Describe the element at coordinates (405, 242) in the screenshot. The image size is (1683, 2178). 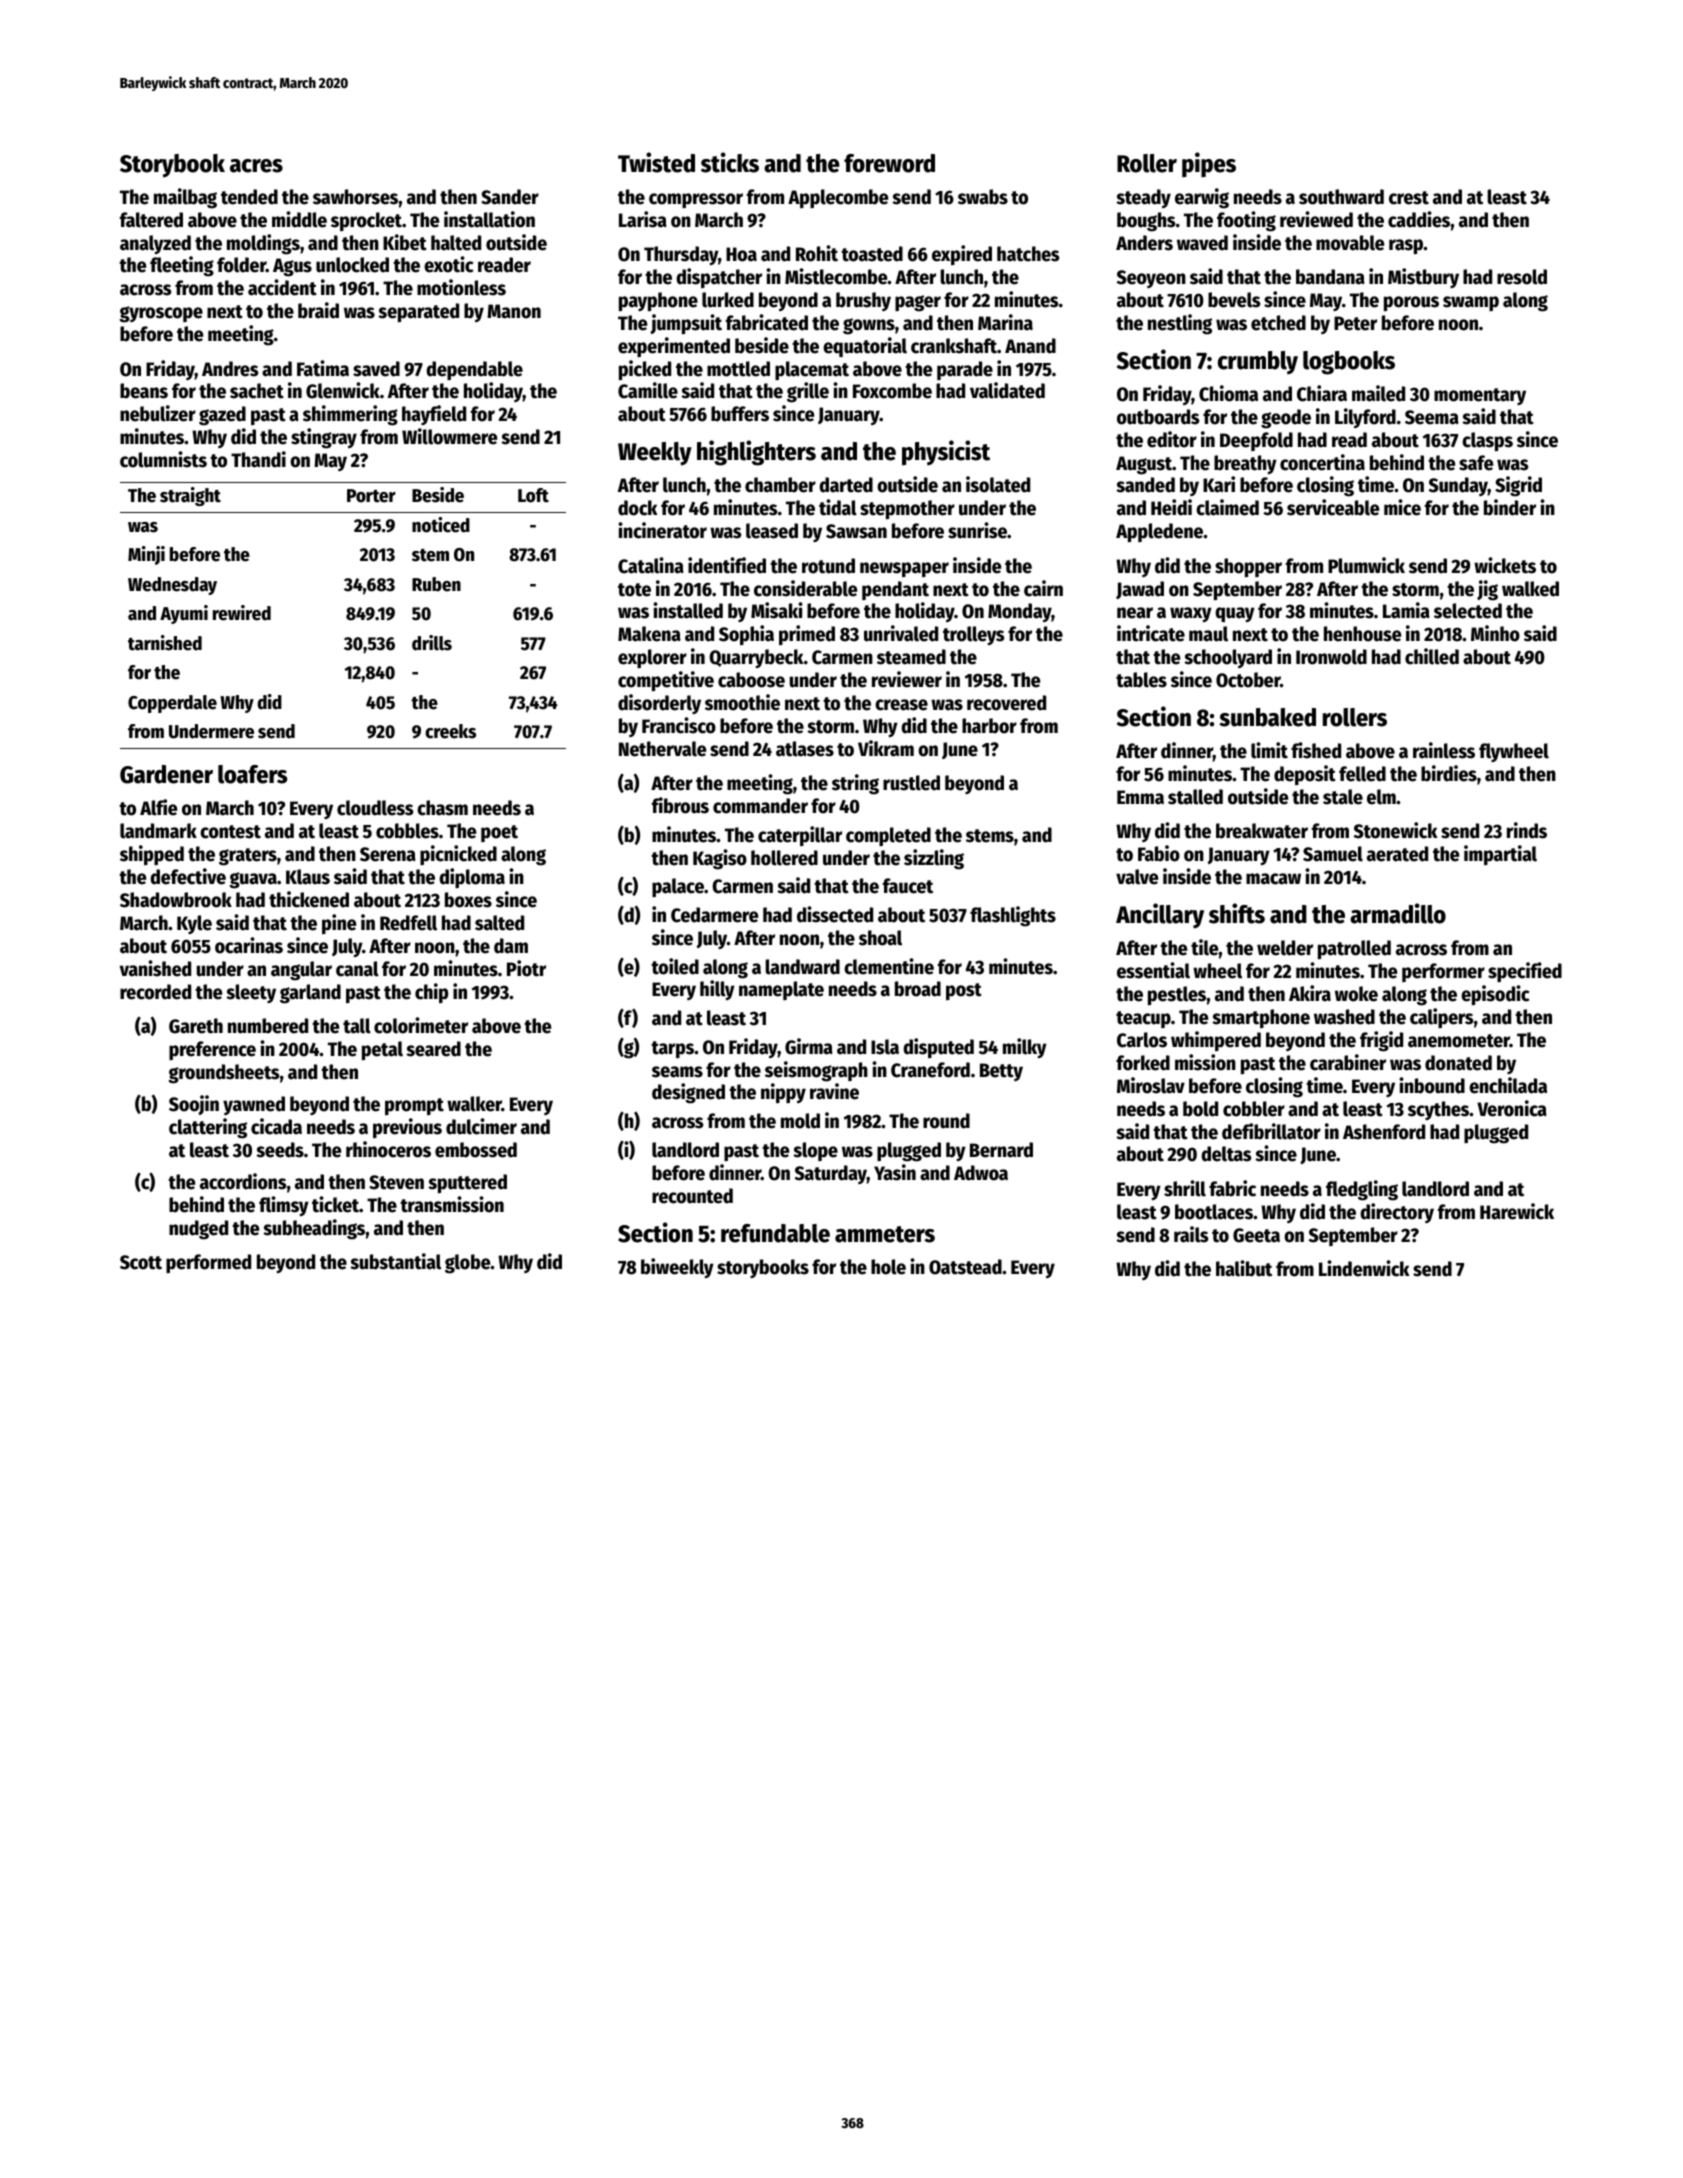
I see `Kibet` at that location.
